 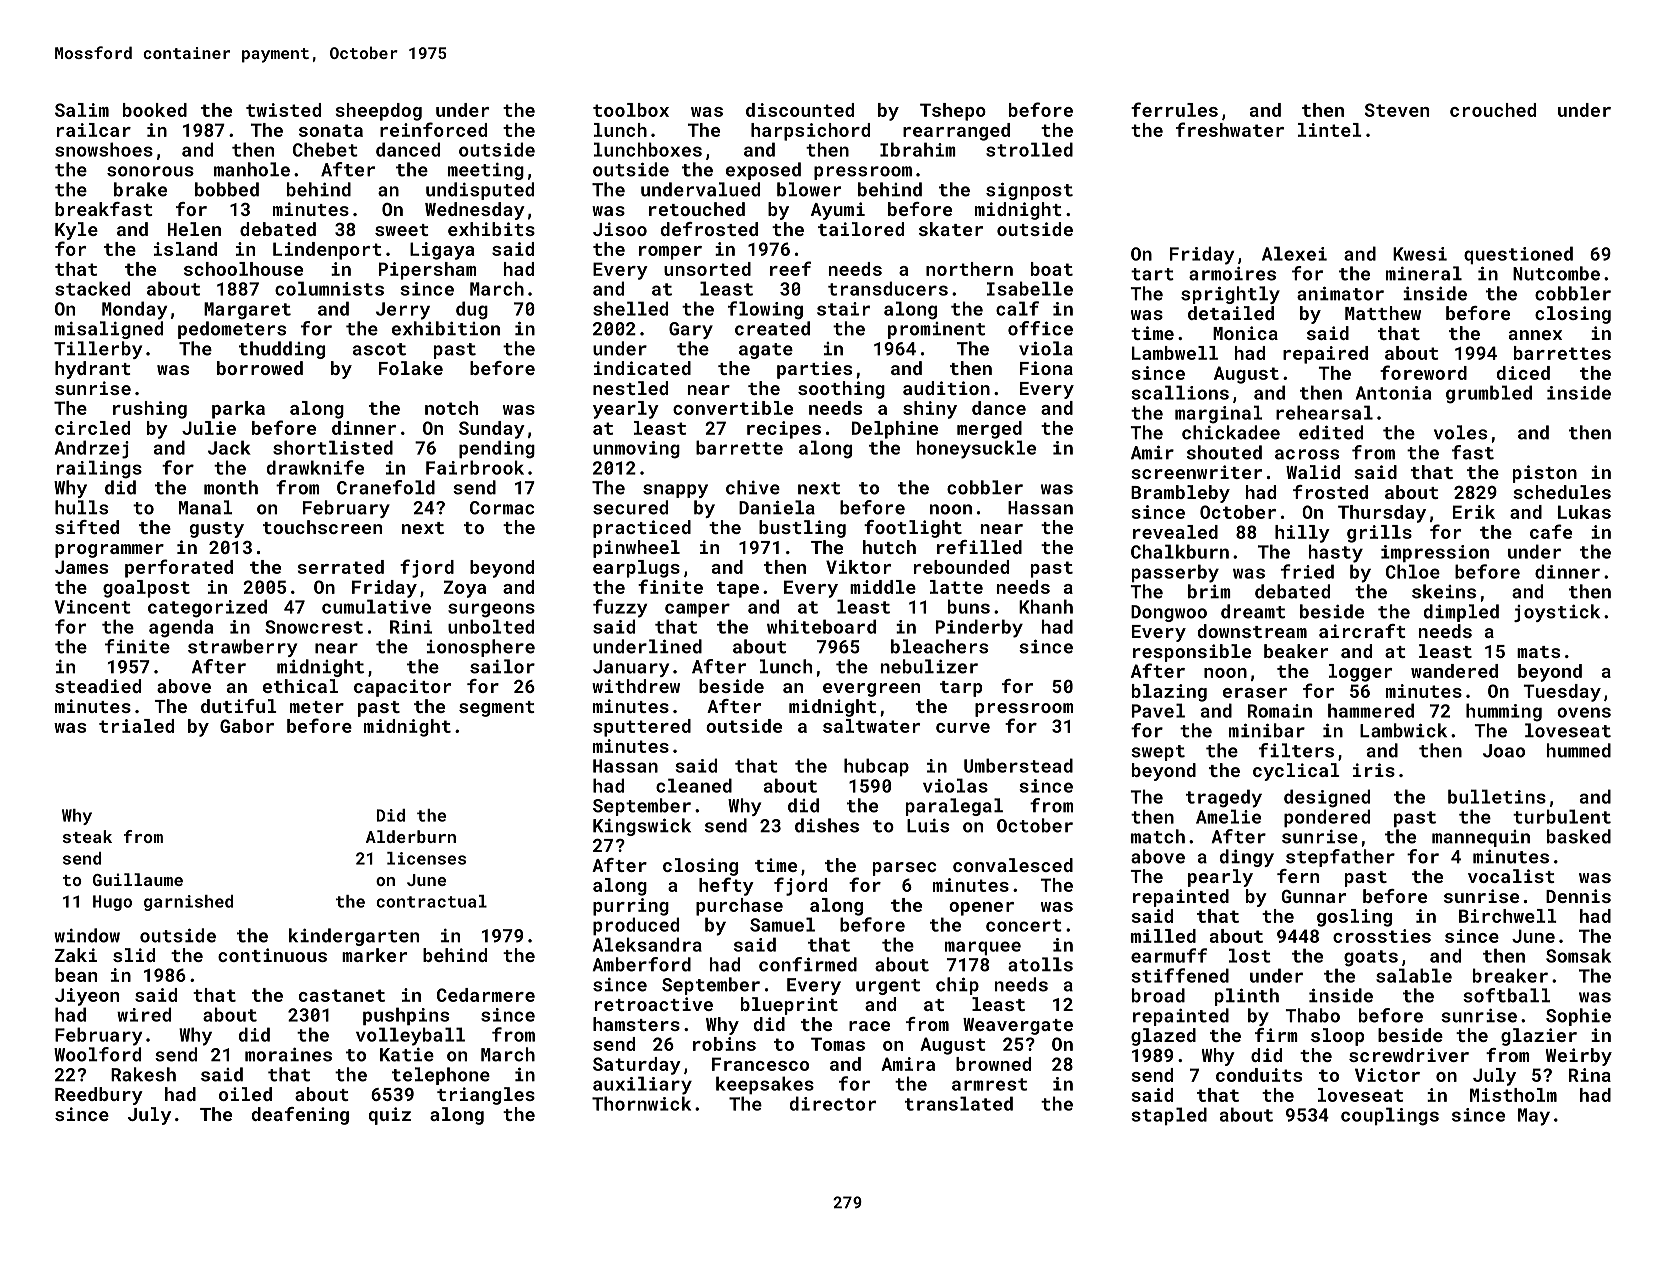 I want to click on thudding, so click(x=282, y=350).
